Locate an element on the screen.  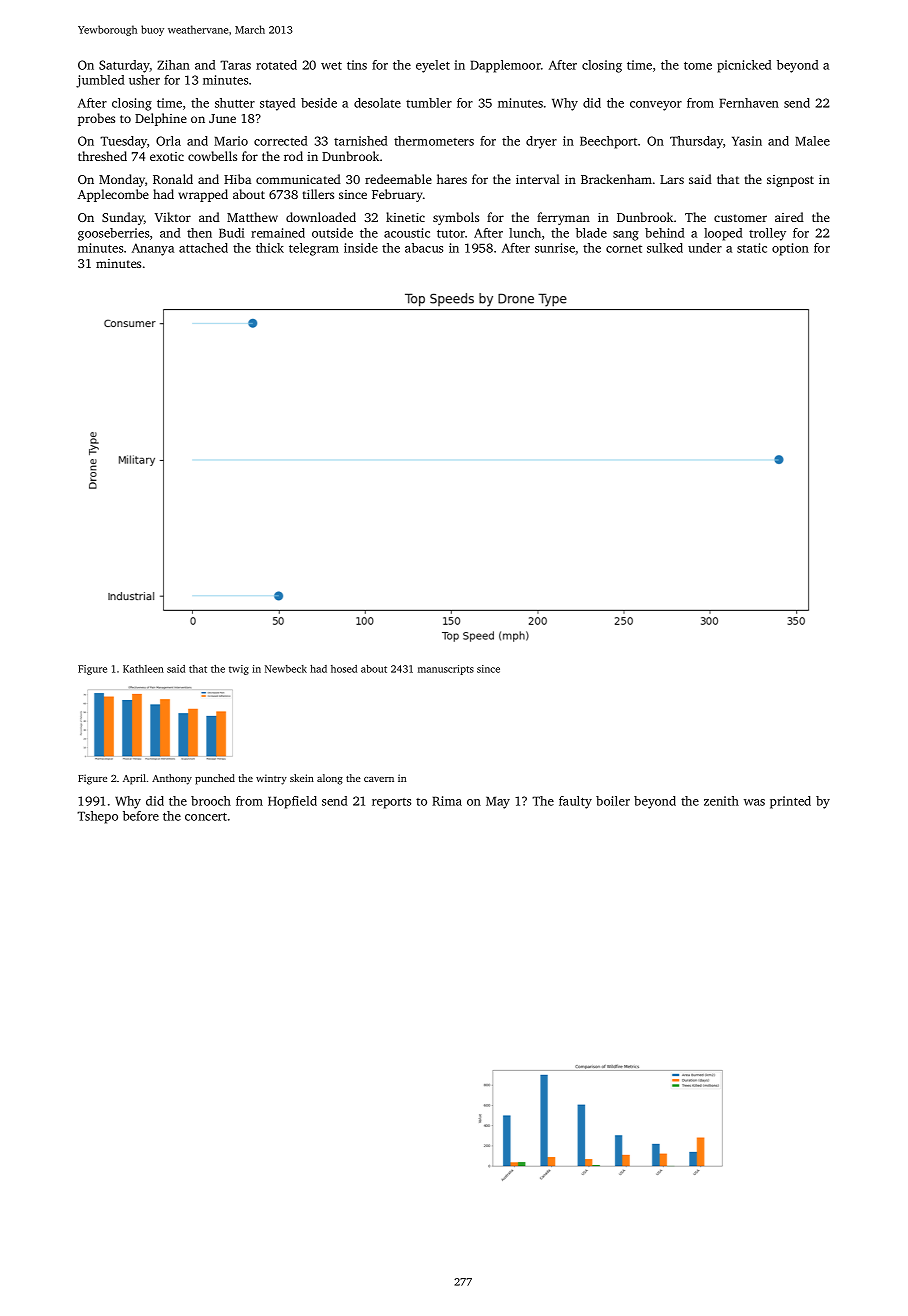
zenith is located at coordinates (721, 801).
